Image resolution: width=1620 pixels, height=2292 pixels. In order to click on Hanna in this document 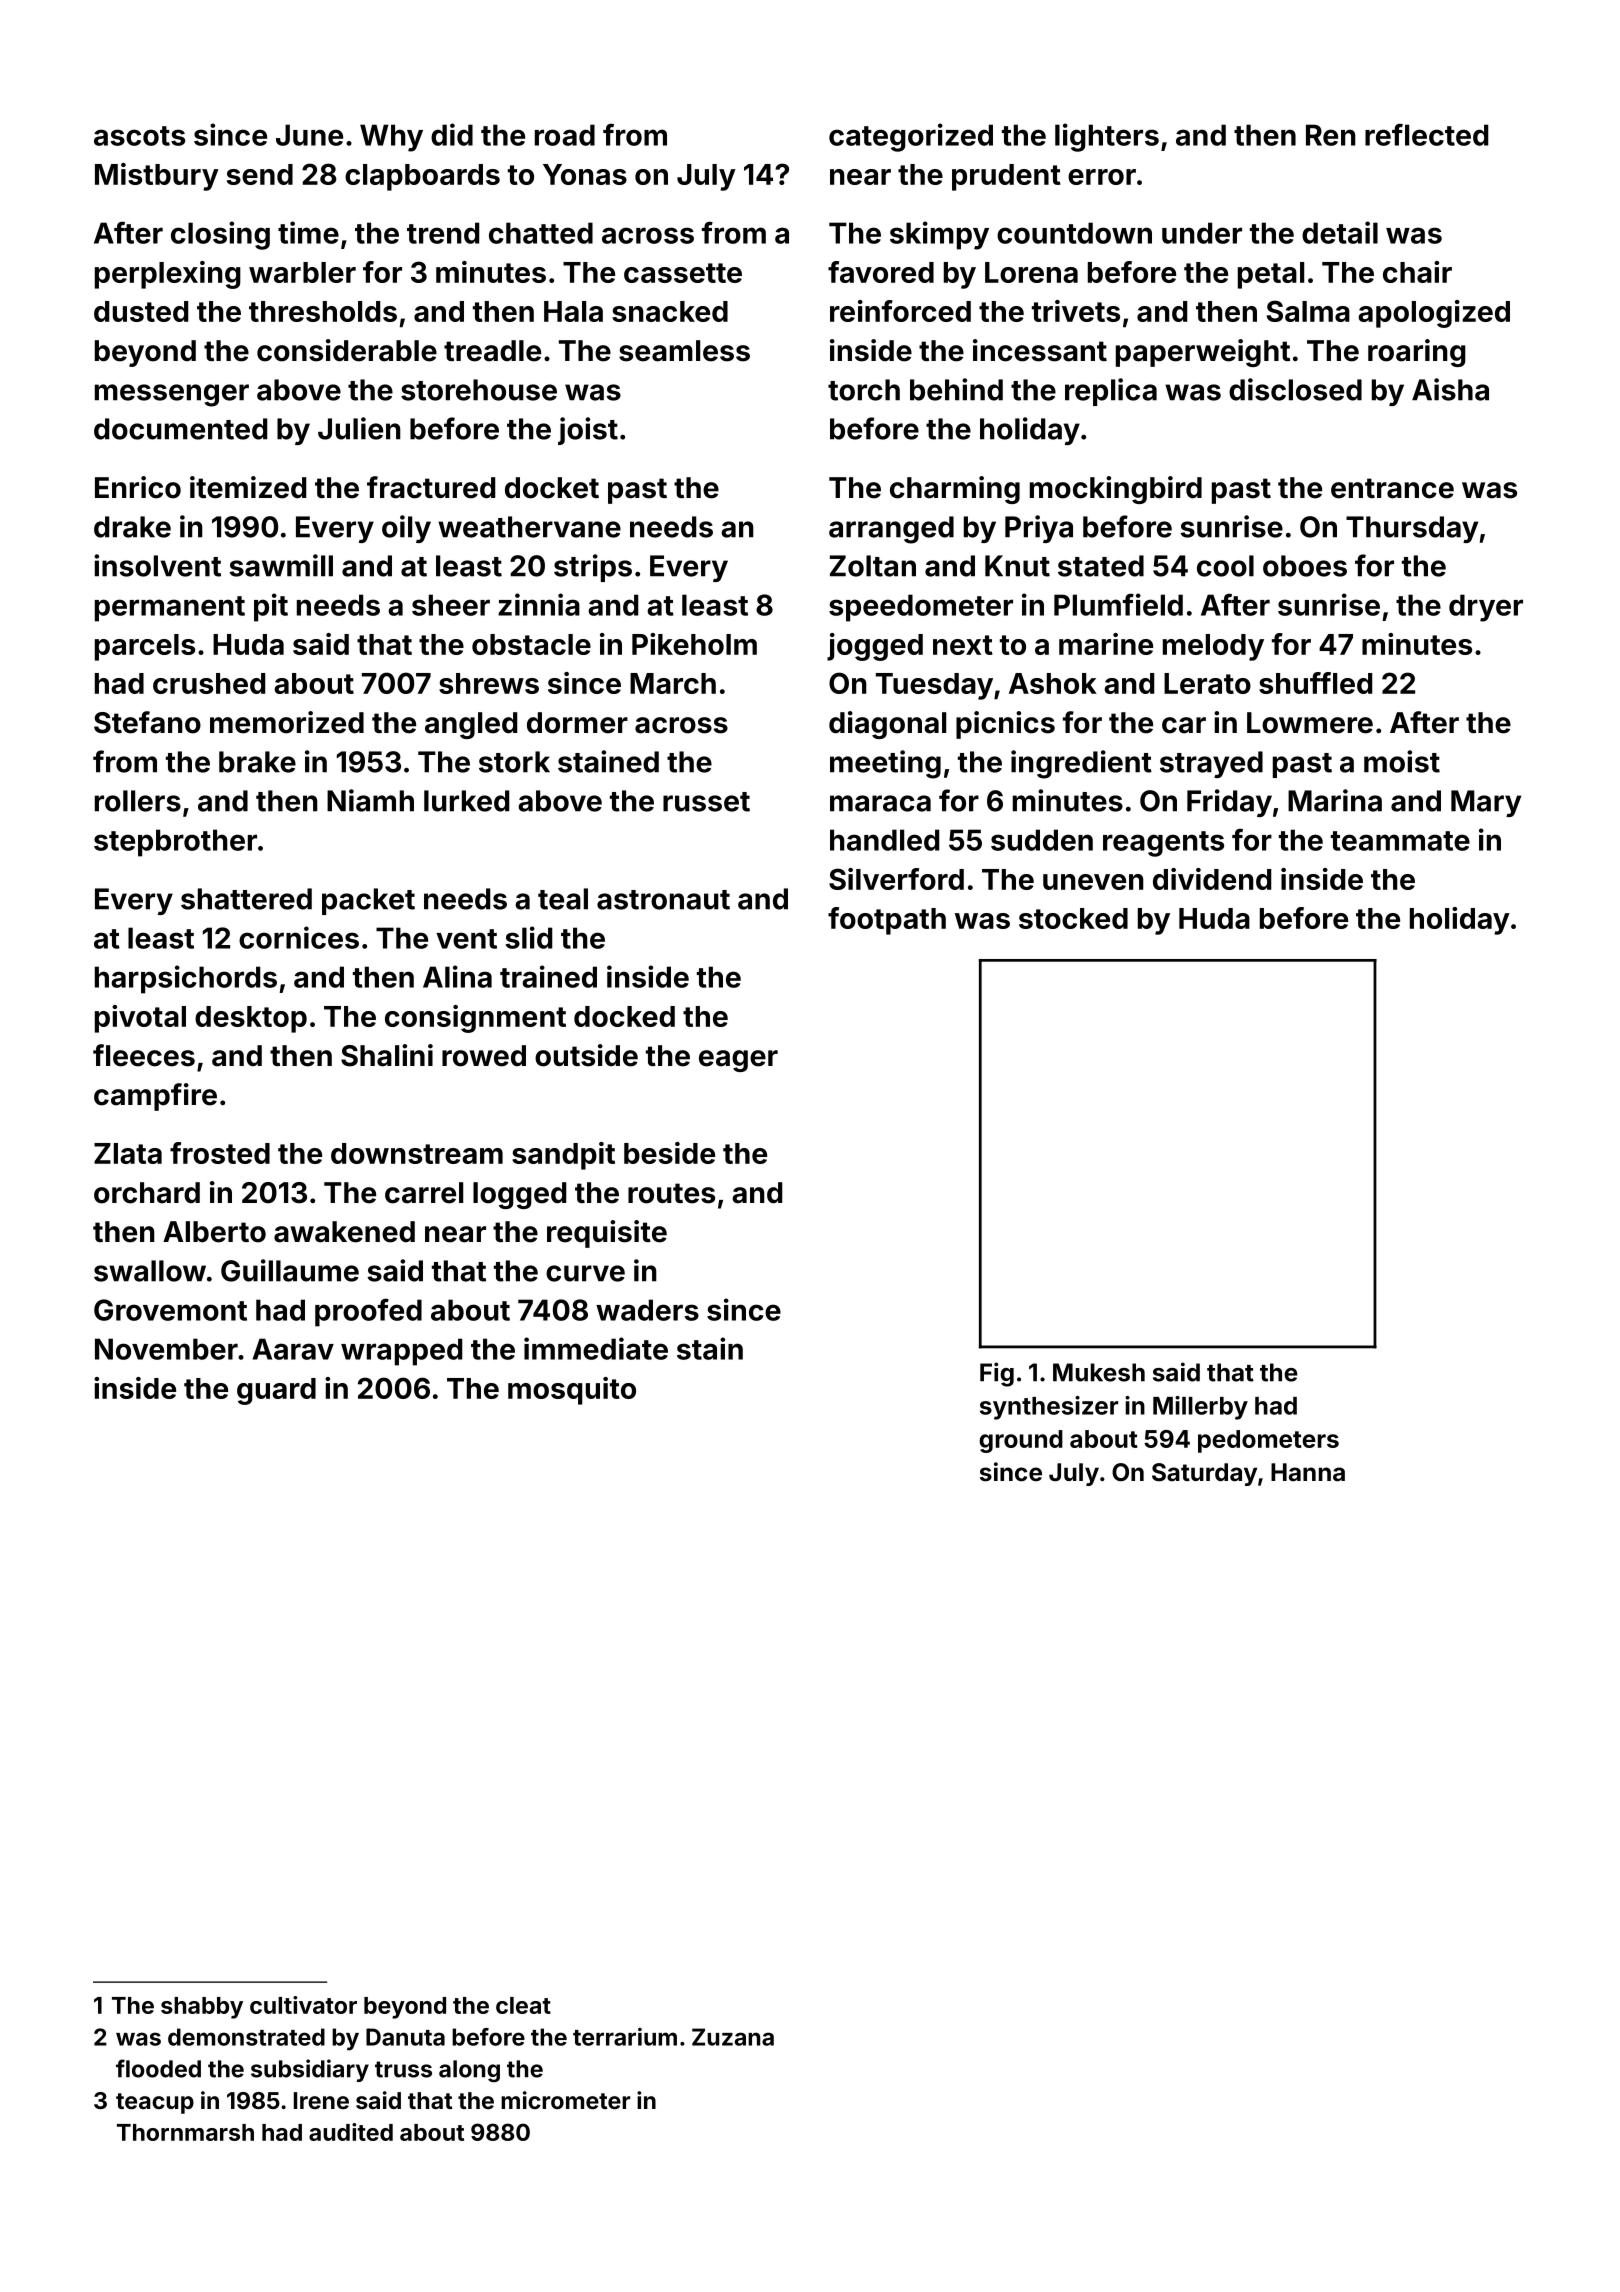, I will do `click(1308, 1472)`.
